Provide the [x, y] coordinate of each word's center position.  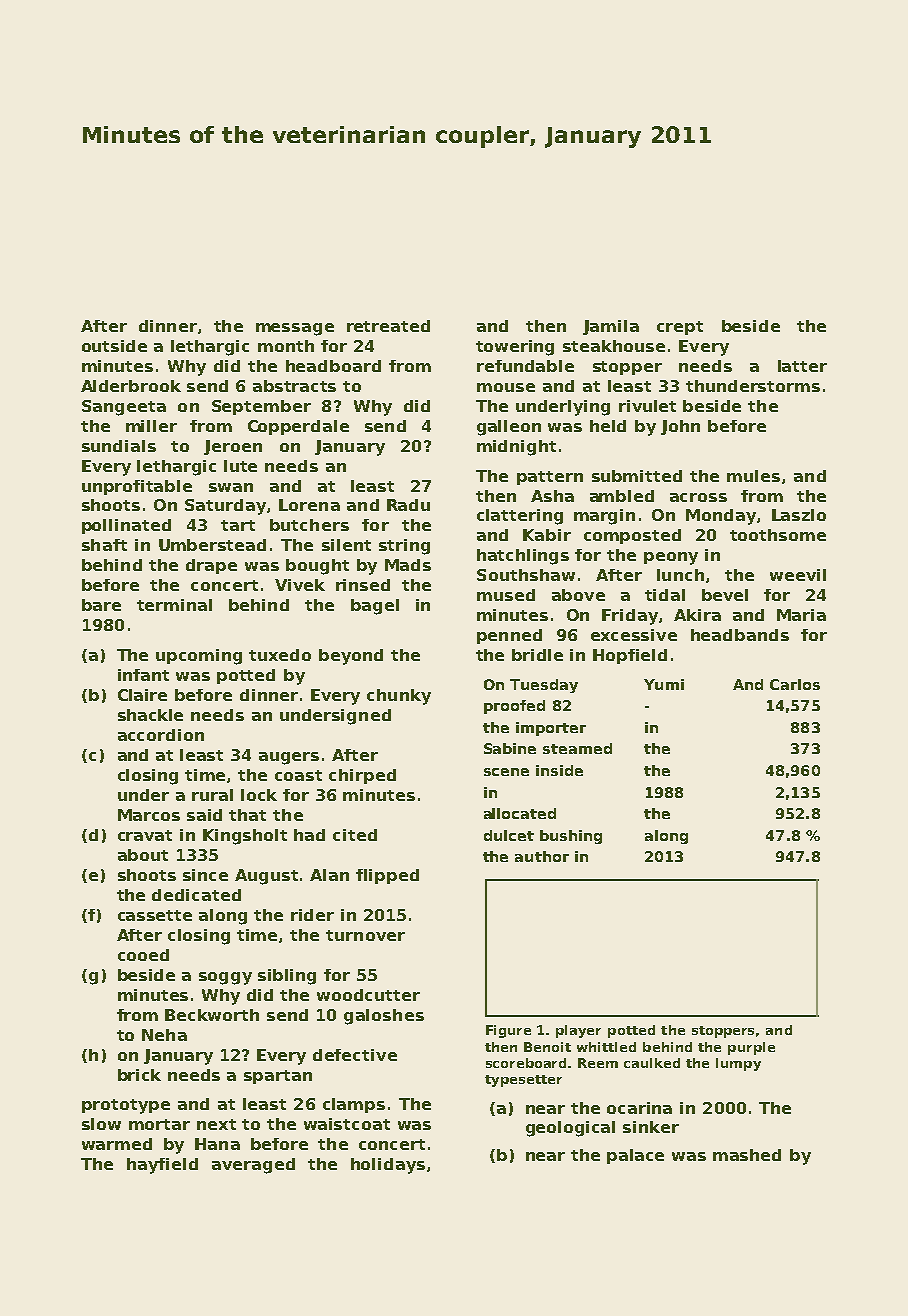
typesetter [523, 1081]
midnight [516, 448]
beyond [351, 657]
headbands [740, 635]
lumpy [738, 1064]
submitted [637, 476]
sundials [119, 446]
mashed [747, 1155]
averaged [253, 1166]
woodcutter [368, 995]
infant [143, 675]
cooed [143, 955]
